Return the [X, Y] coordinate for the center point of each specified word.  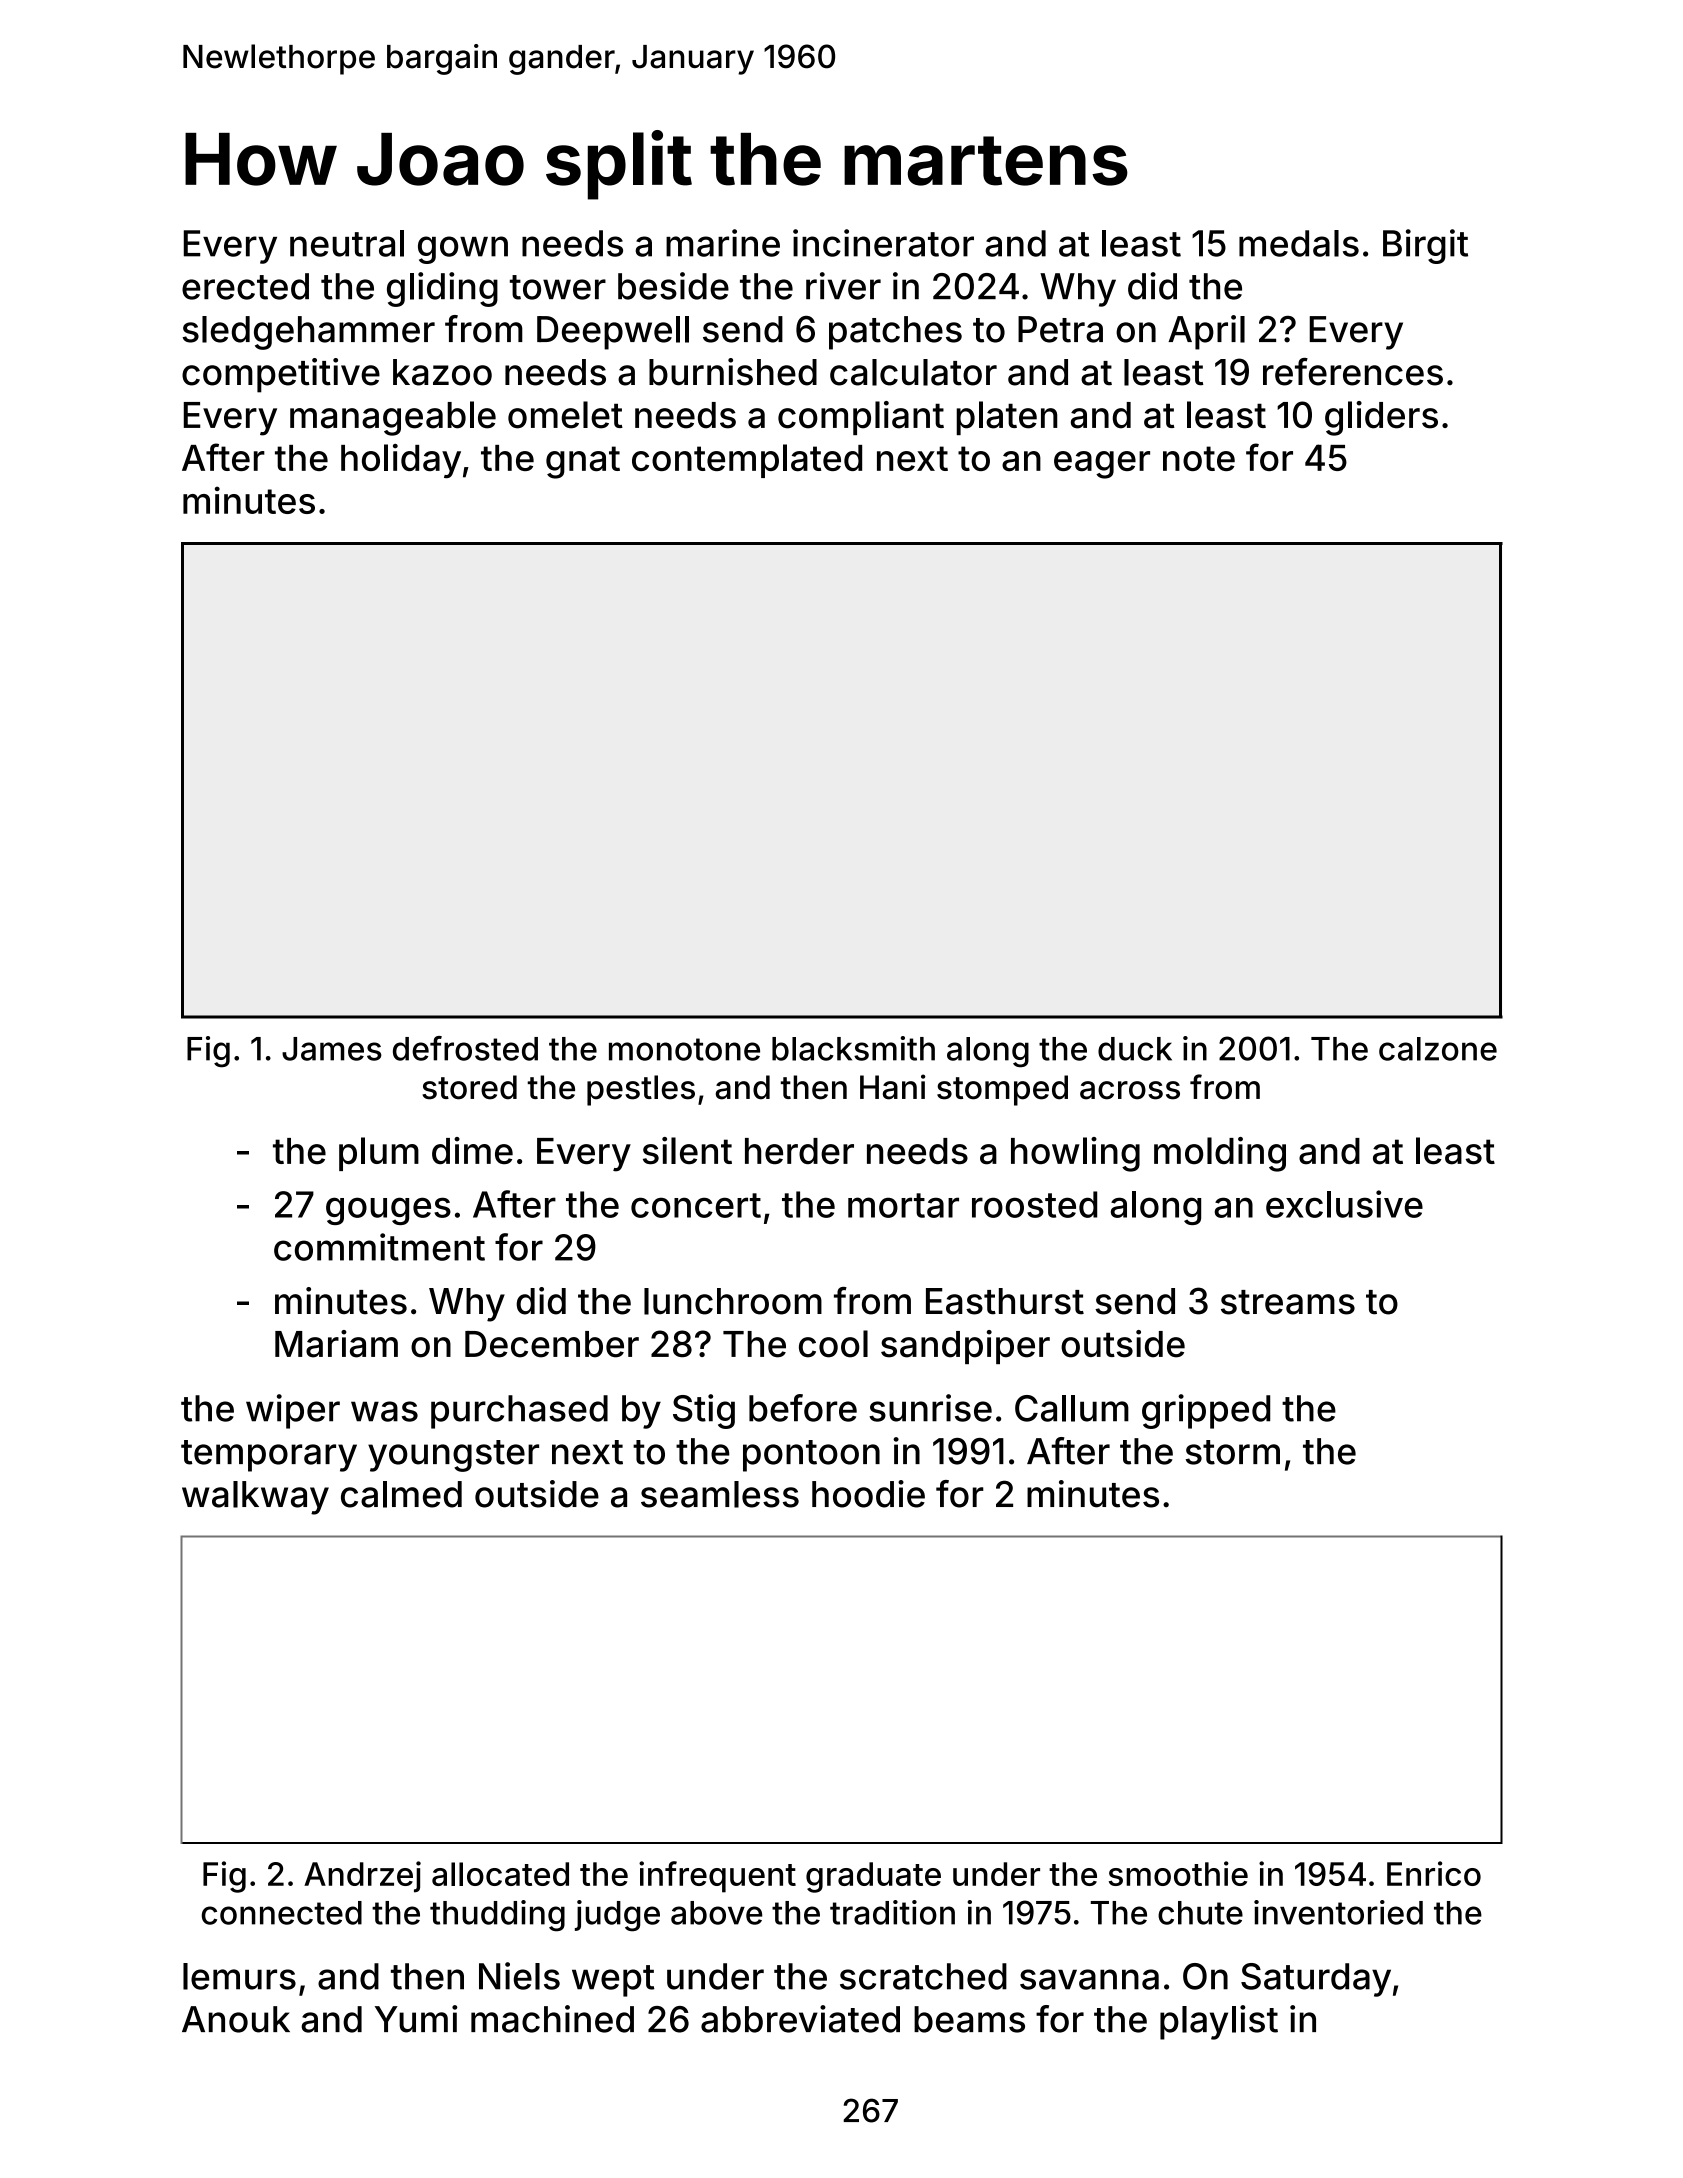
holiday [401, 461]
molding [1220, 1154]
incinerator [883, 243]
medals [1299, 243]
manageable [393, 418]
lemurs [239, 1976]
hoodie [868, 1494]
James [332, 1049]
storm [1233, 1452]
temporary [269, 1456]
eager [1102, 465]
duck [1135, 1049]
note [1199, 458]
